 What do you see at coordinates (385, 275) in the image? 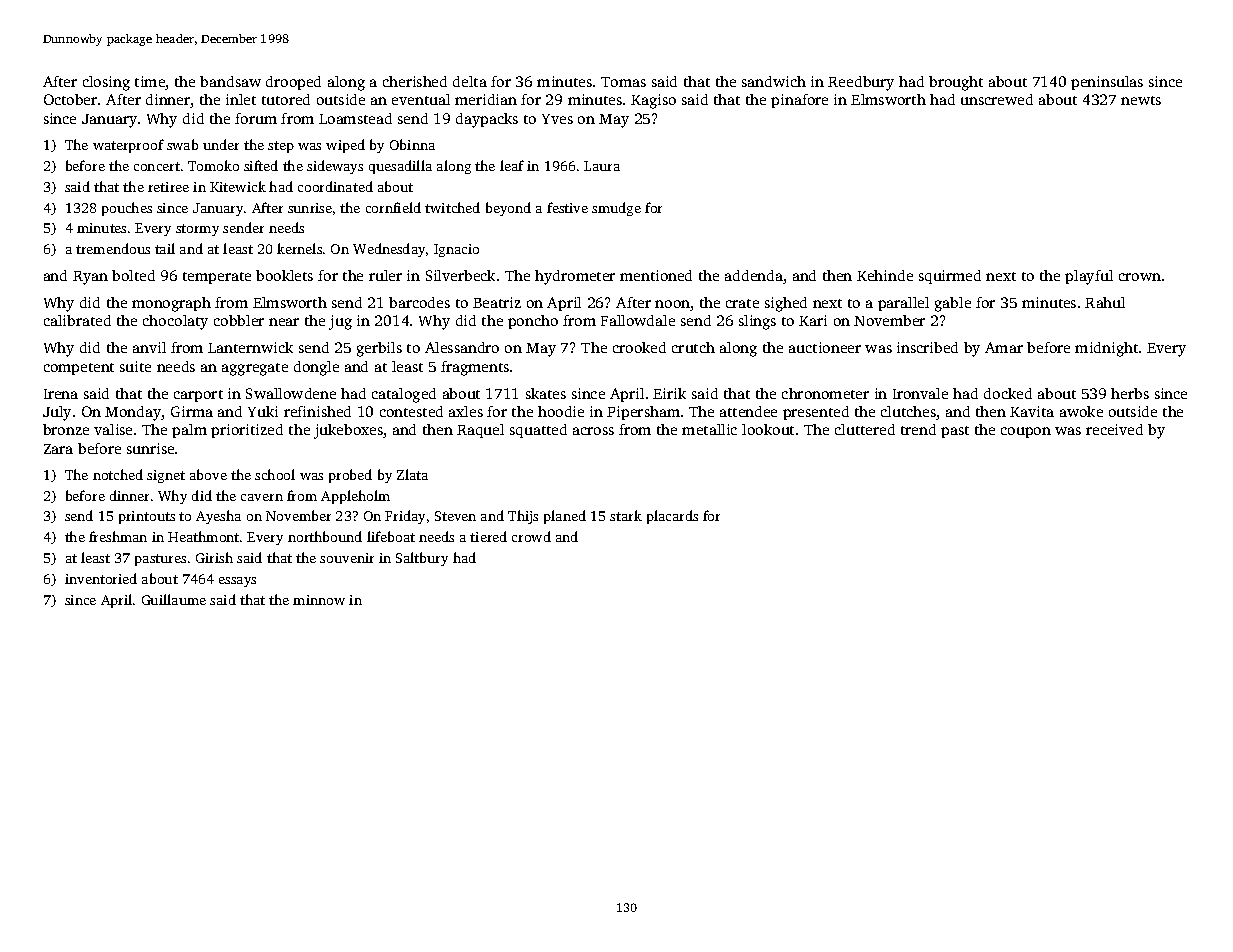
I see `ruler` at bounding box center [385, 275].
